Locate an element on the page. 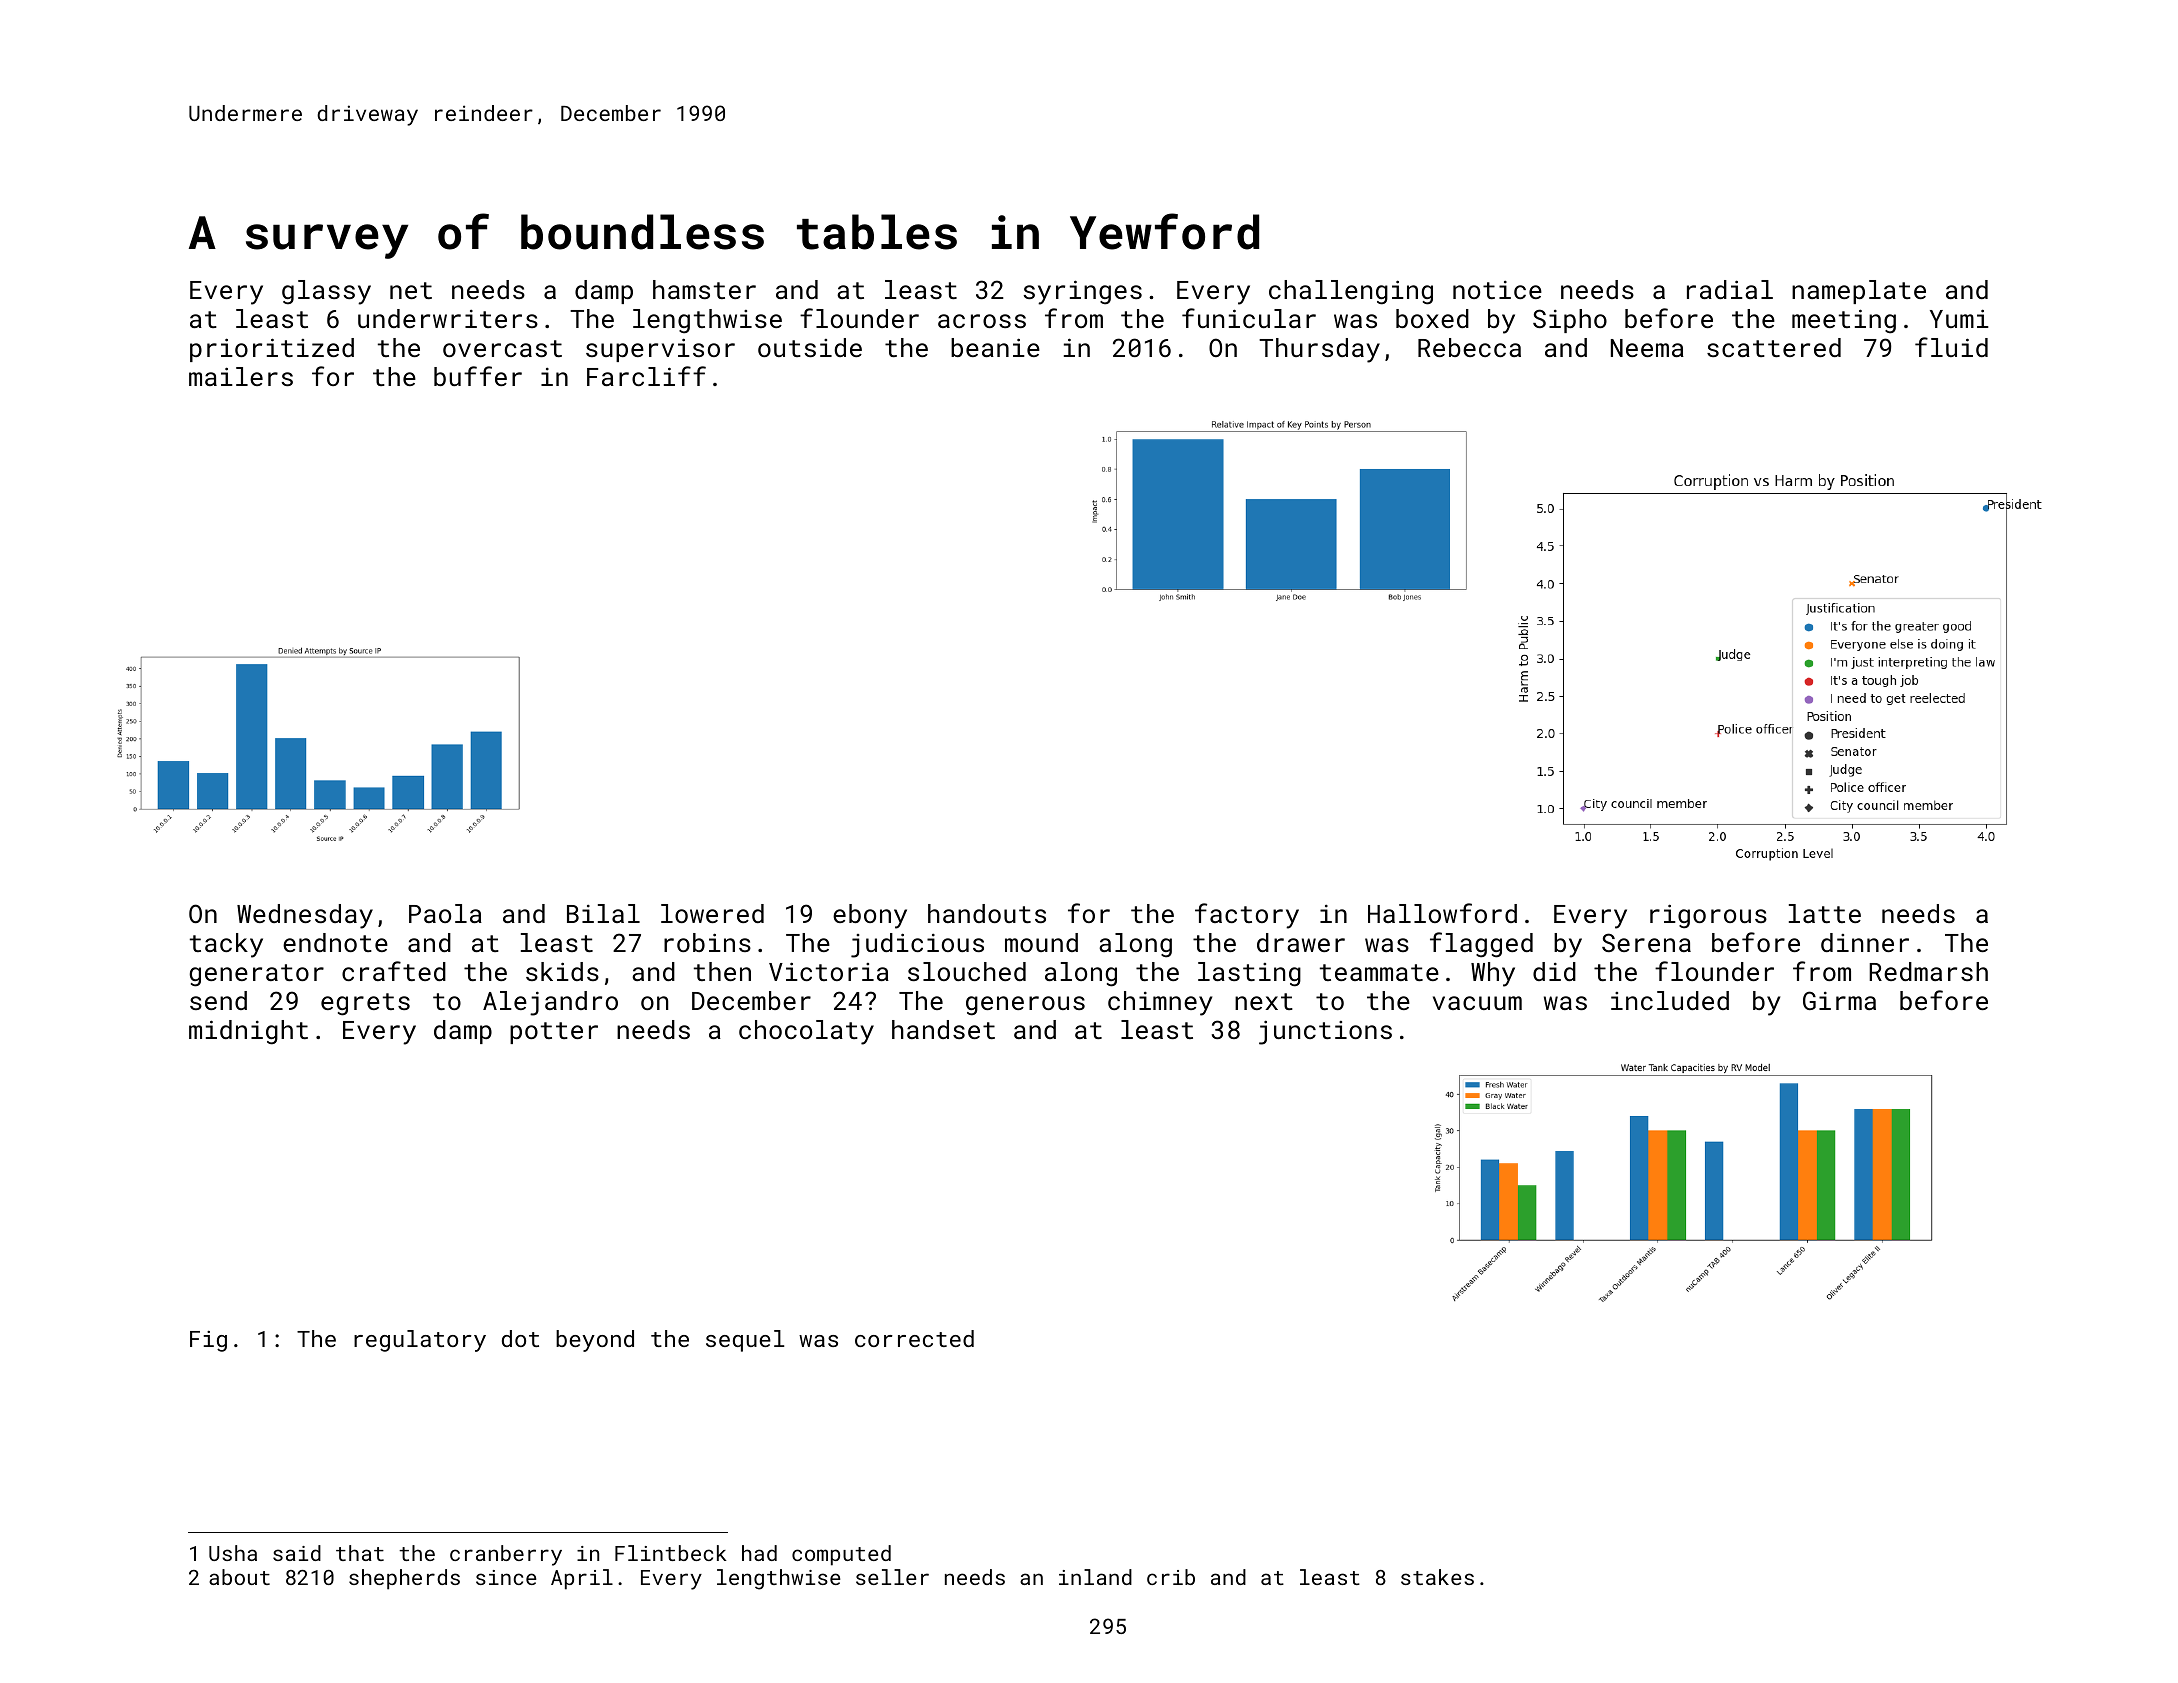 The height and width of the page is (1683, 2178). egrets is located at coordinates (365, 1004).
